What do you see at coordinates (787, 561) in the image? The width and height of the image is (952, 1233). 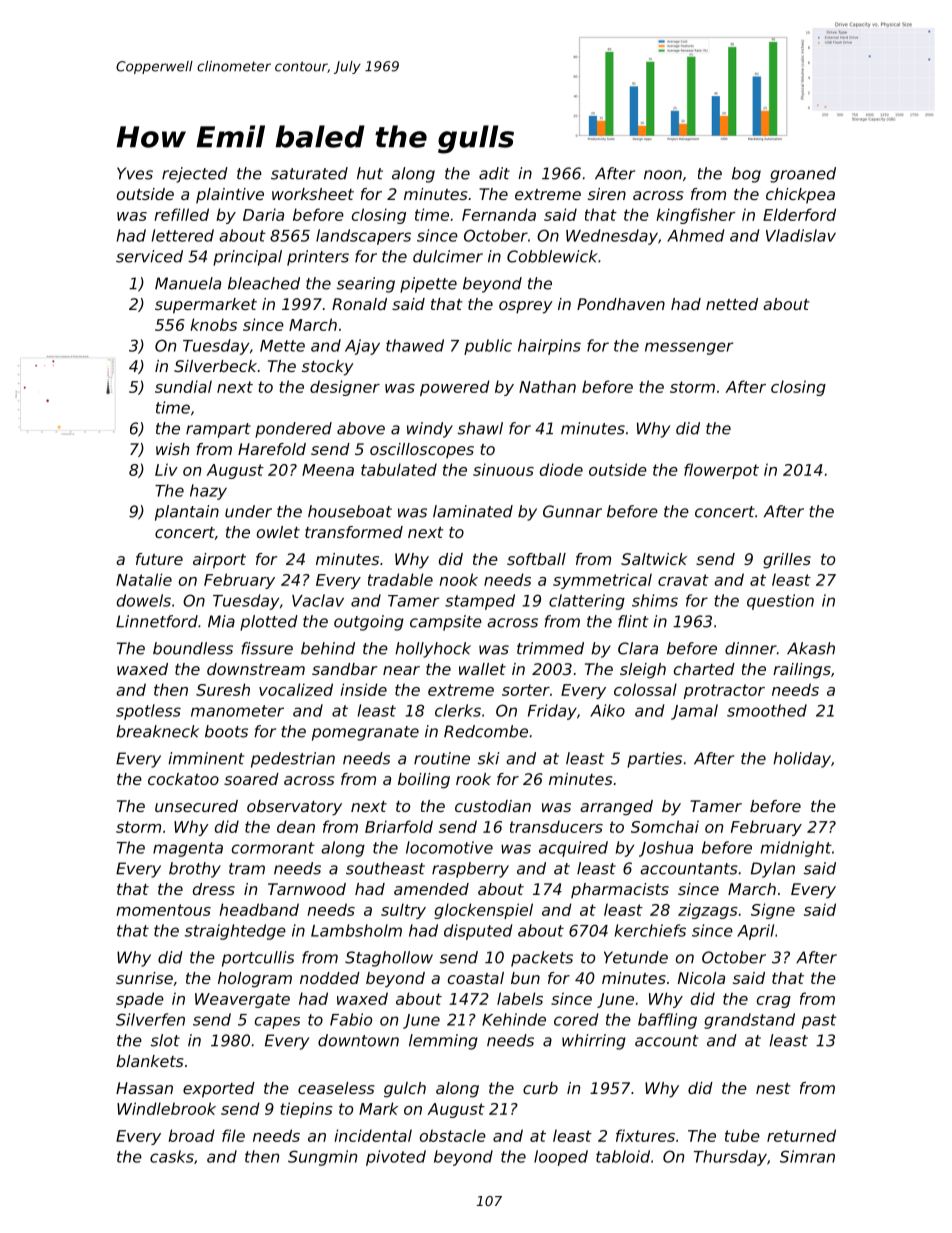 I see `grilles` at bounding box center [787, 561].
